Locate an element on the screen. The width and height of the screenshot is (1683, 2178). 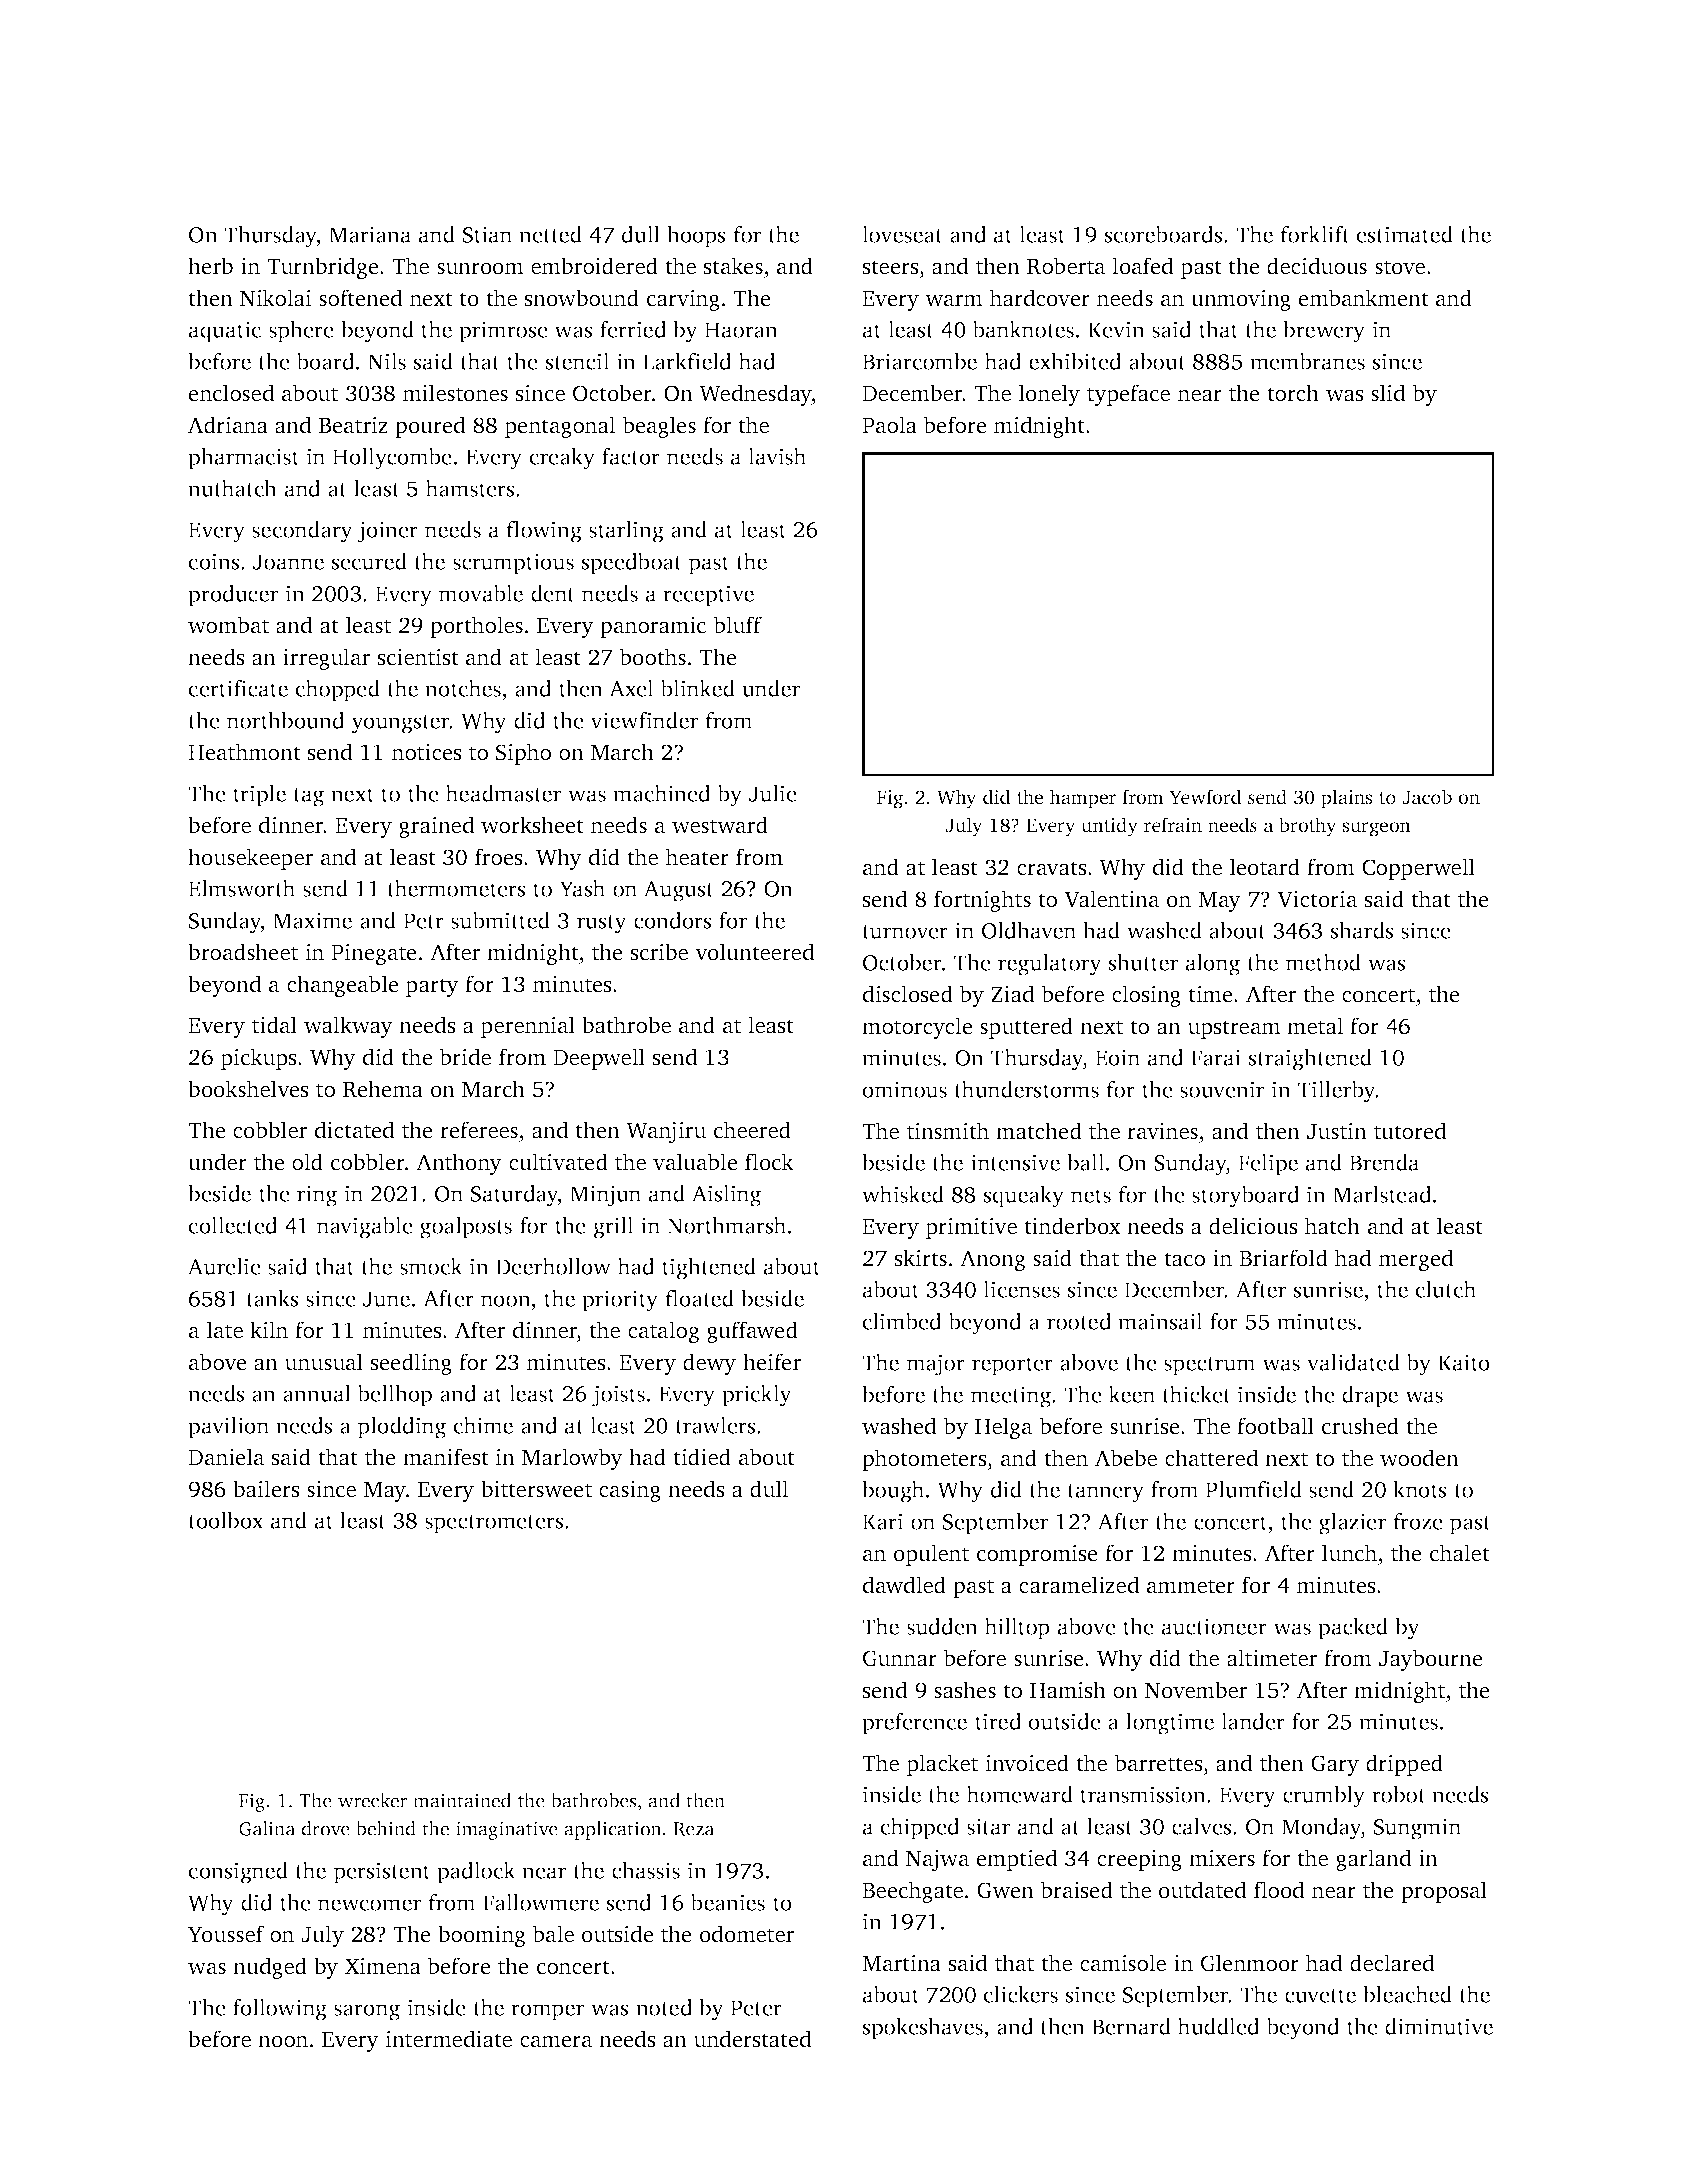
tidal is located at coordinates (274, 1025).
